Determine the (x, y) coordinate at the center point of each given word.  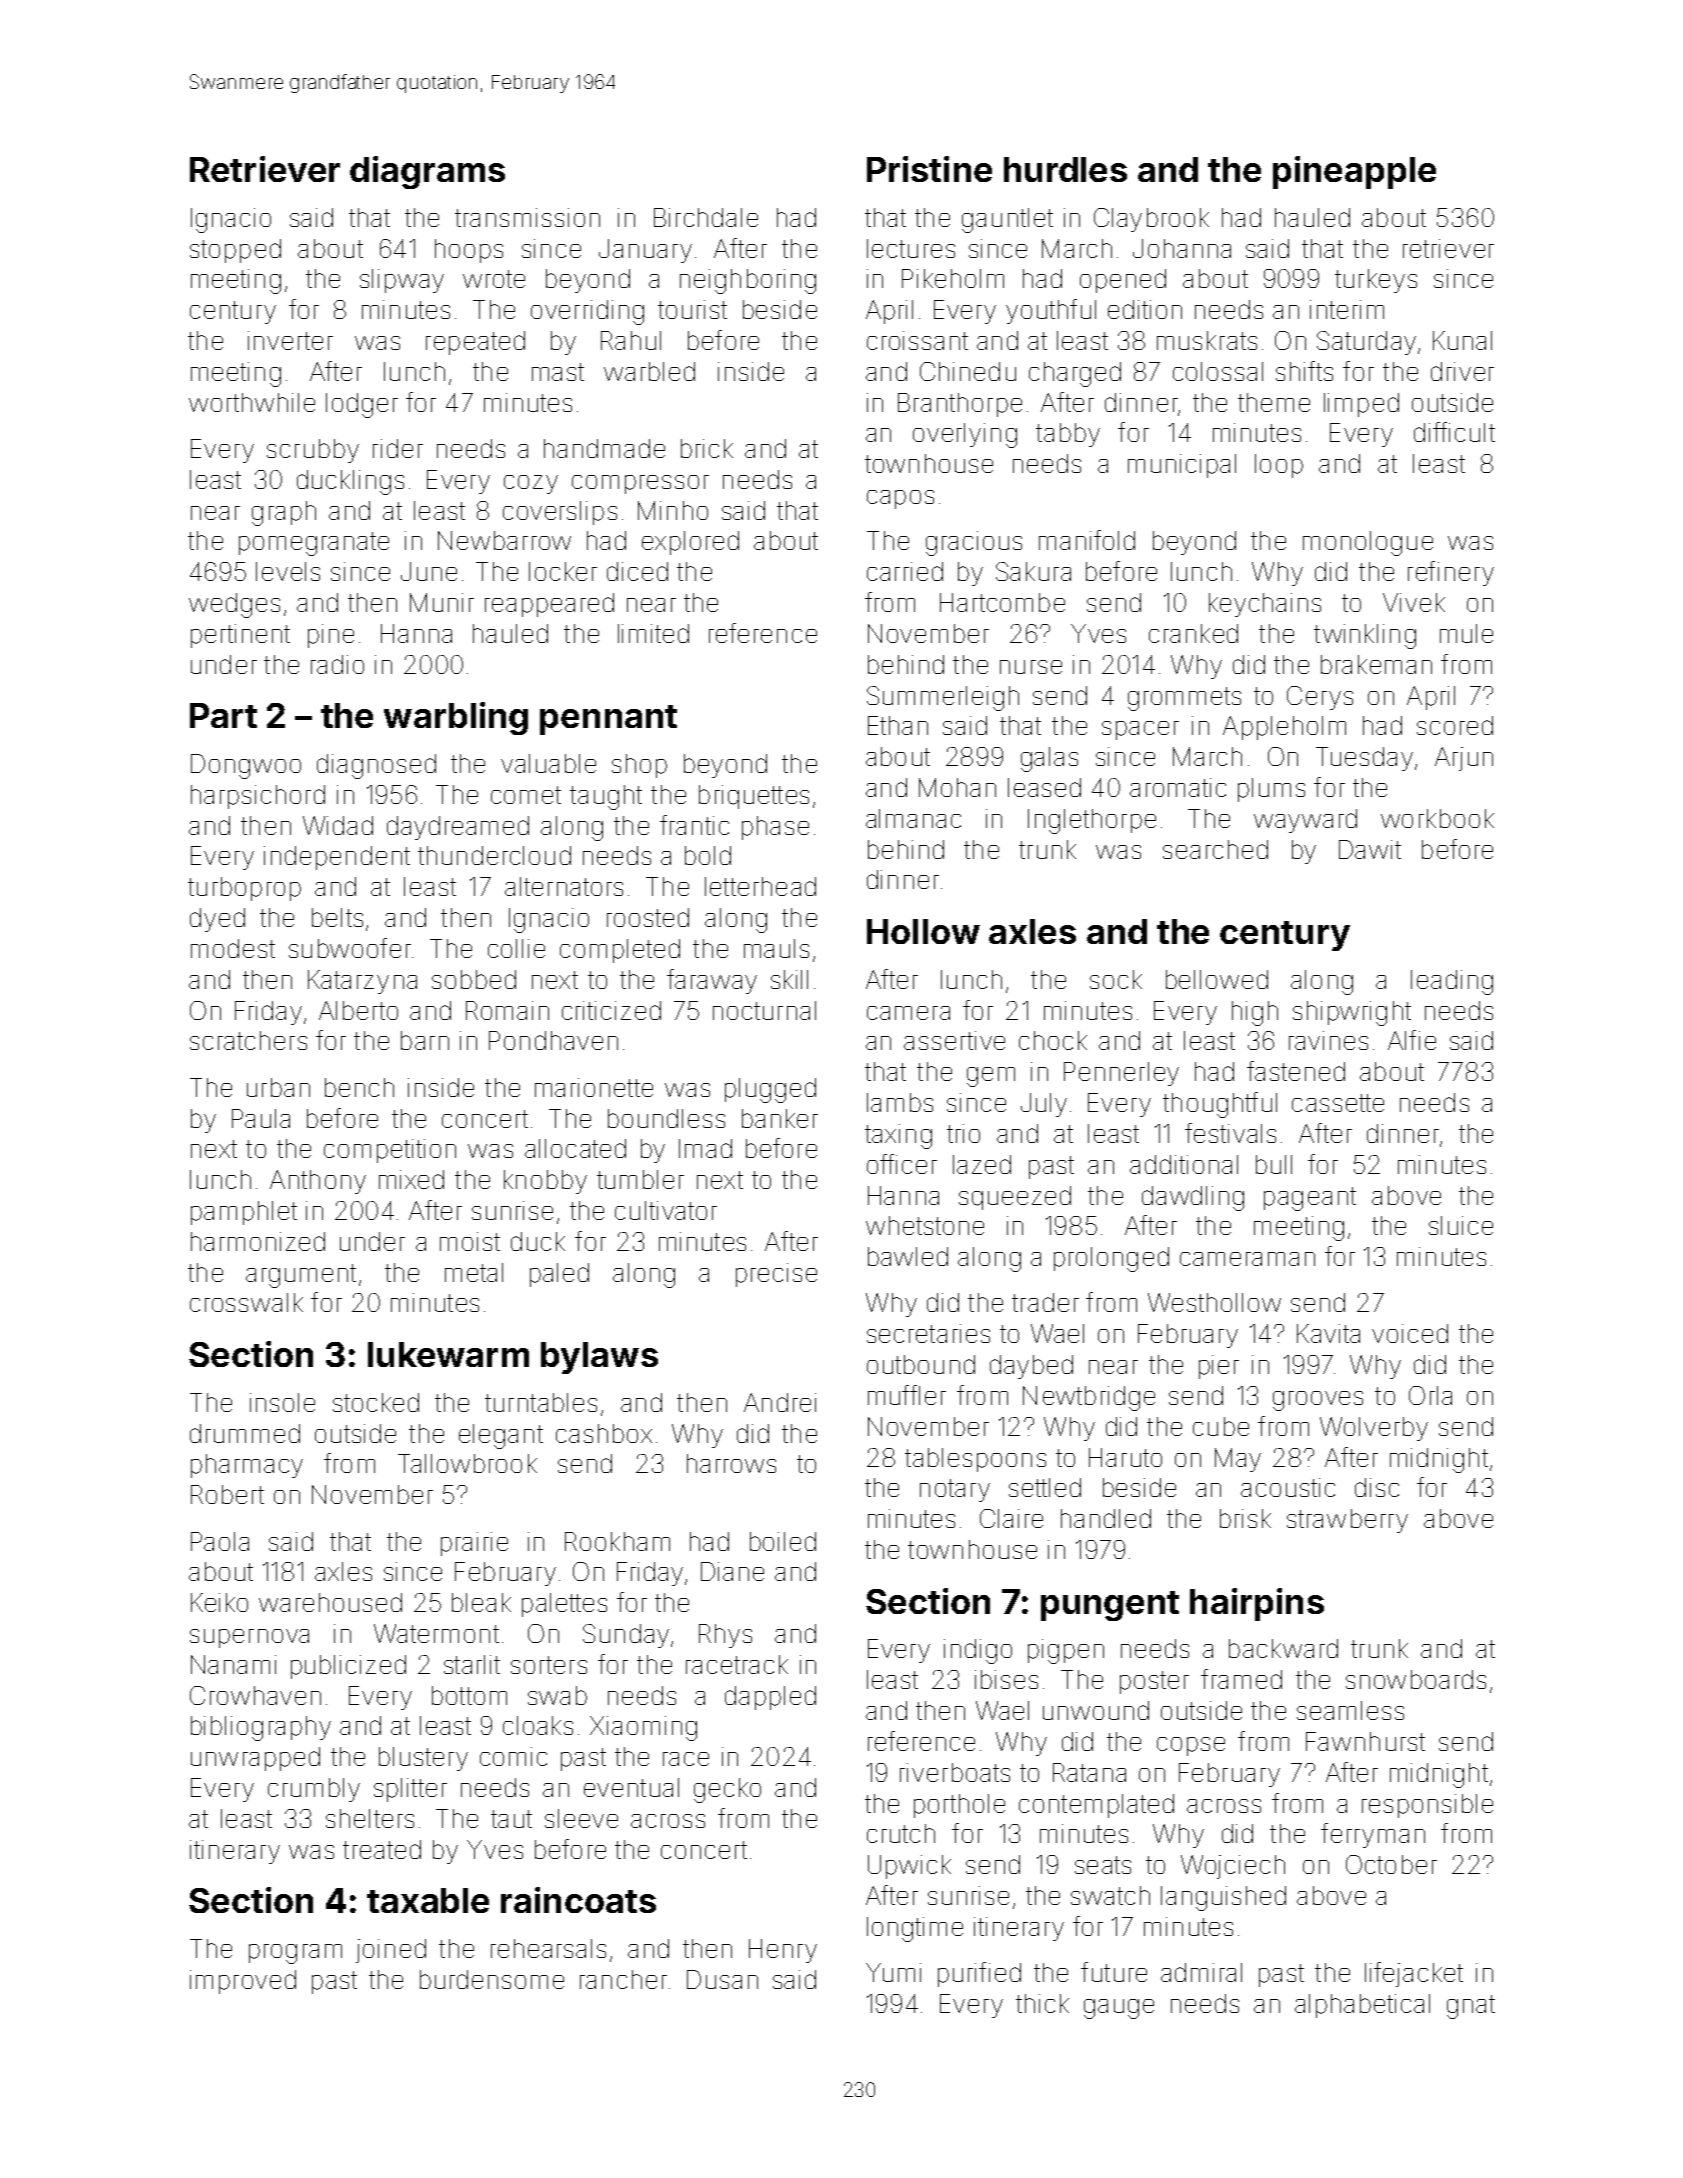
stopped (235, 251)
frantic (694, 825)
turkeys (1376, 281)
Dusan (722, 1979)
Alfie (1412, 1040)
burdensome (492, 1979)
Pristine (929, 169)
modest (233, 948)
